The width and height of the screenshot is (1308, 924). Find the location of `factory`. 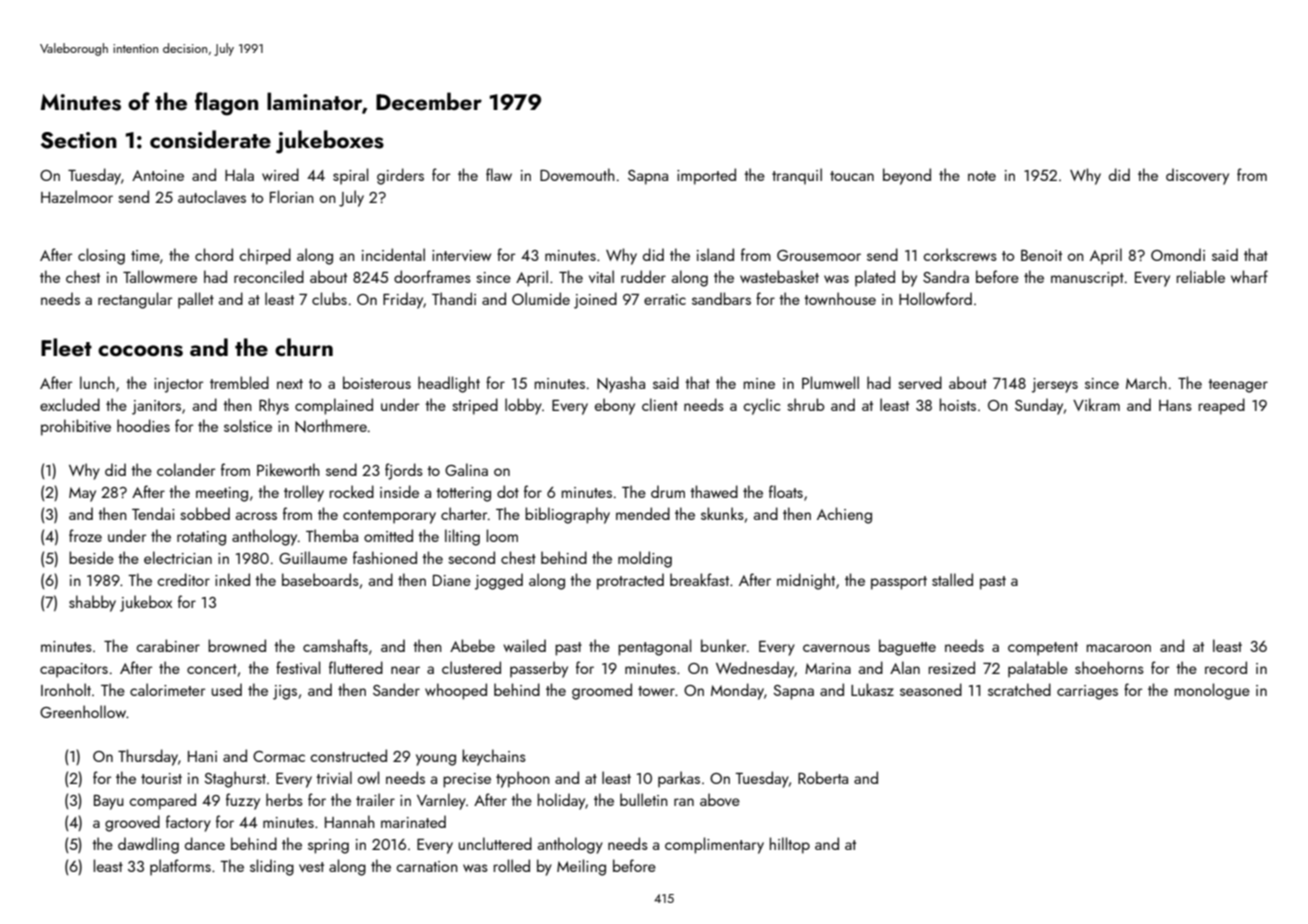

factory is located at coordinates (188, 823).
